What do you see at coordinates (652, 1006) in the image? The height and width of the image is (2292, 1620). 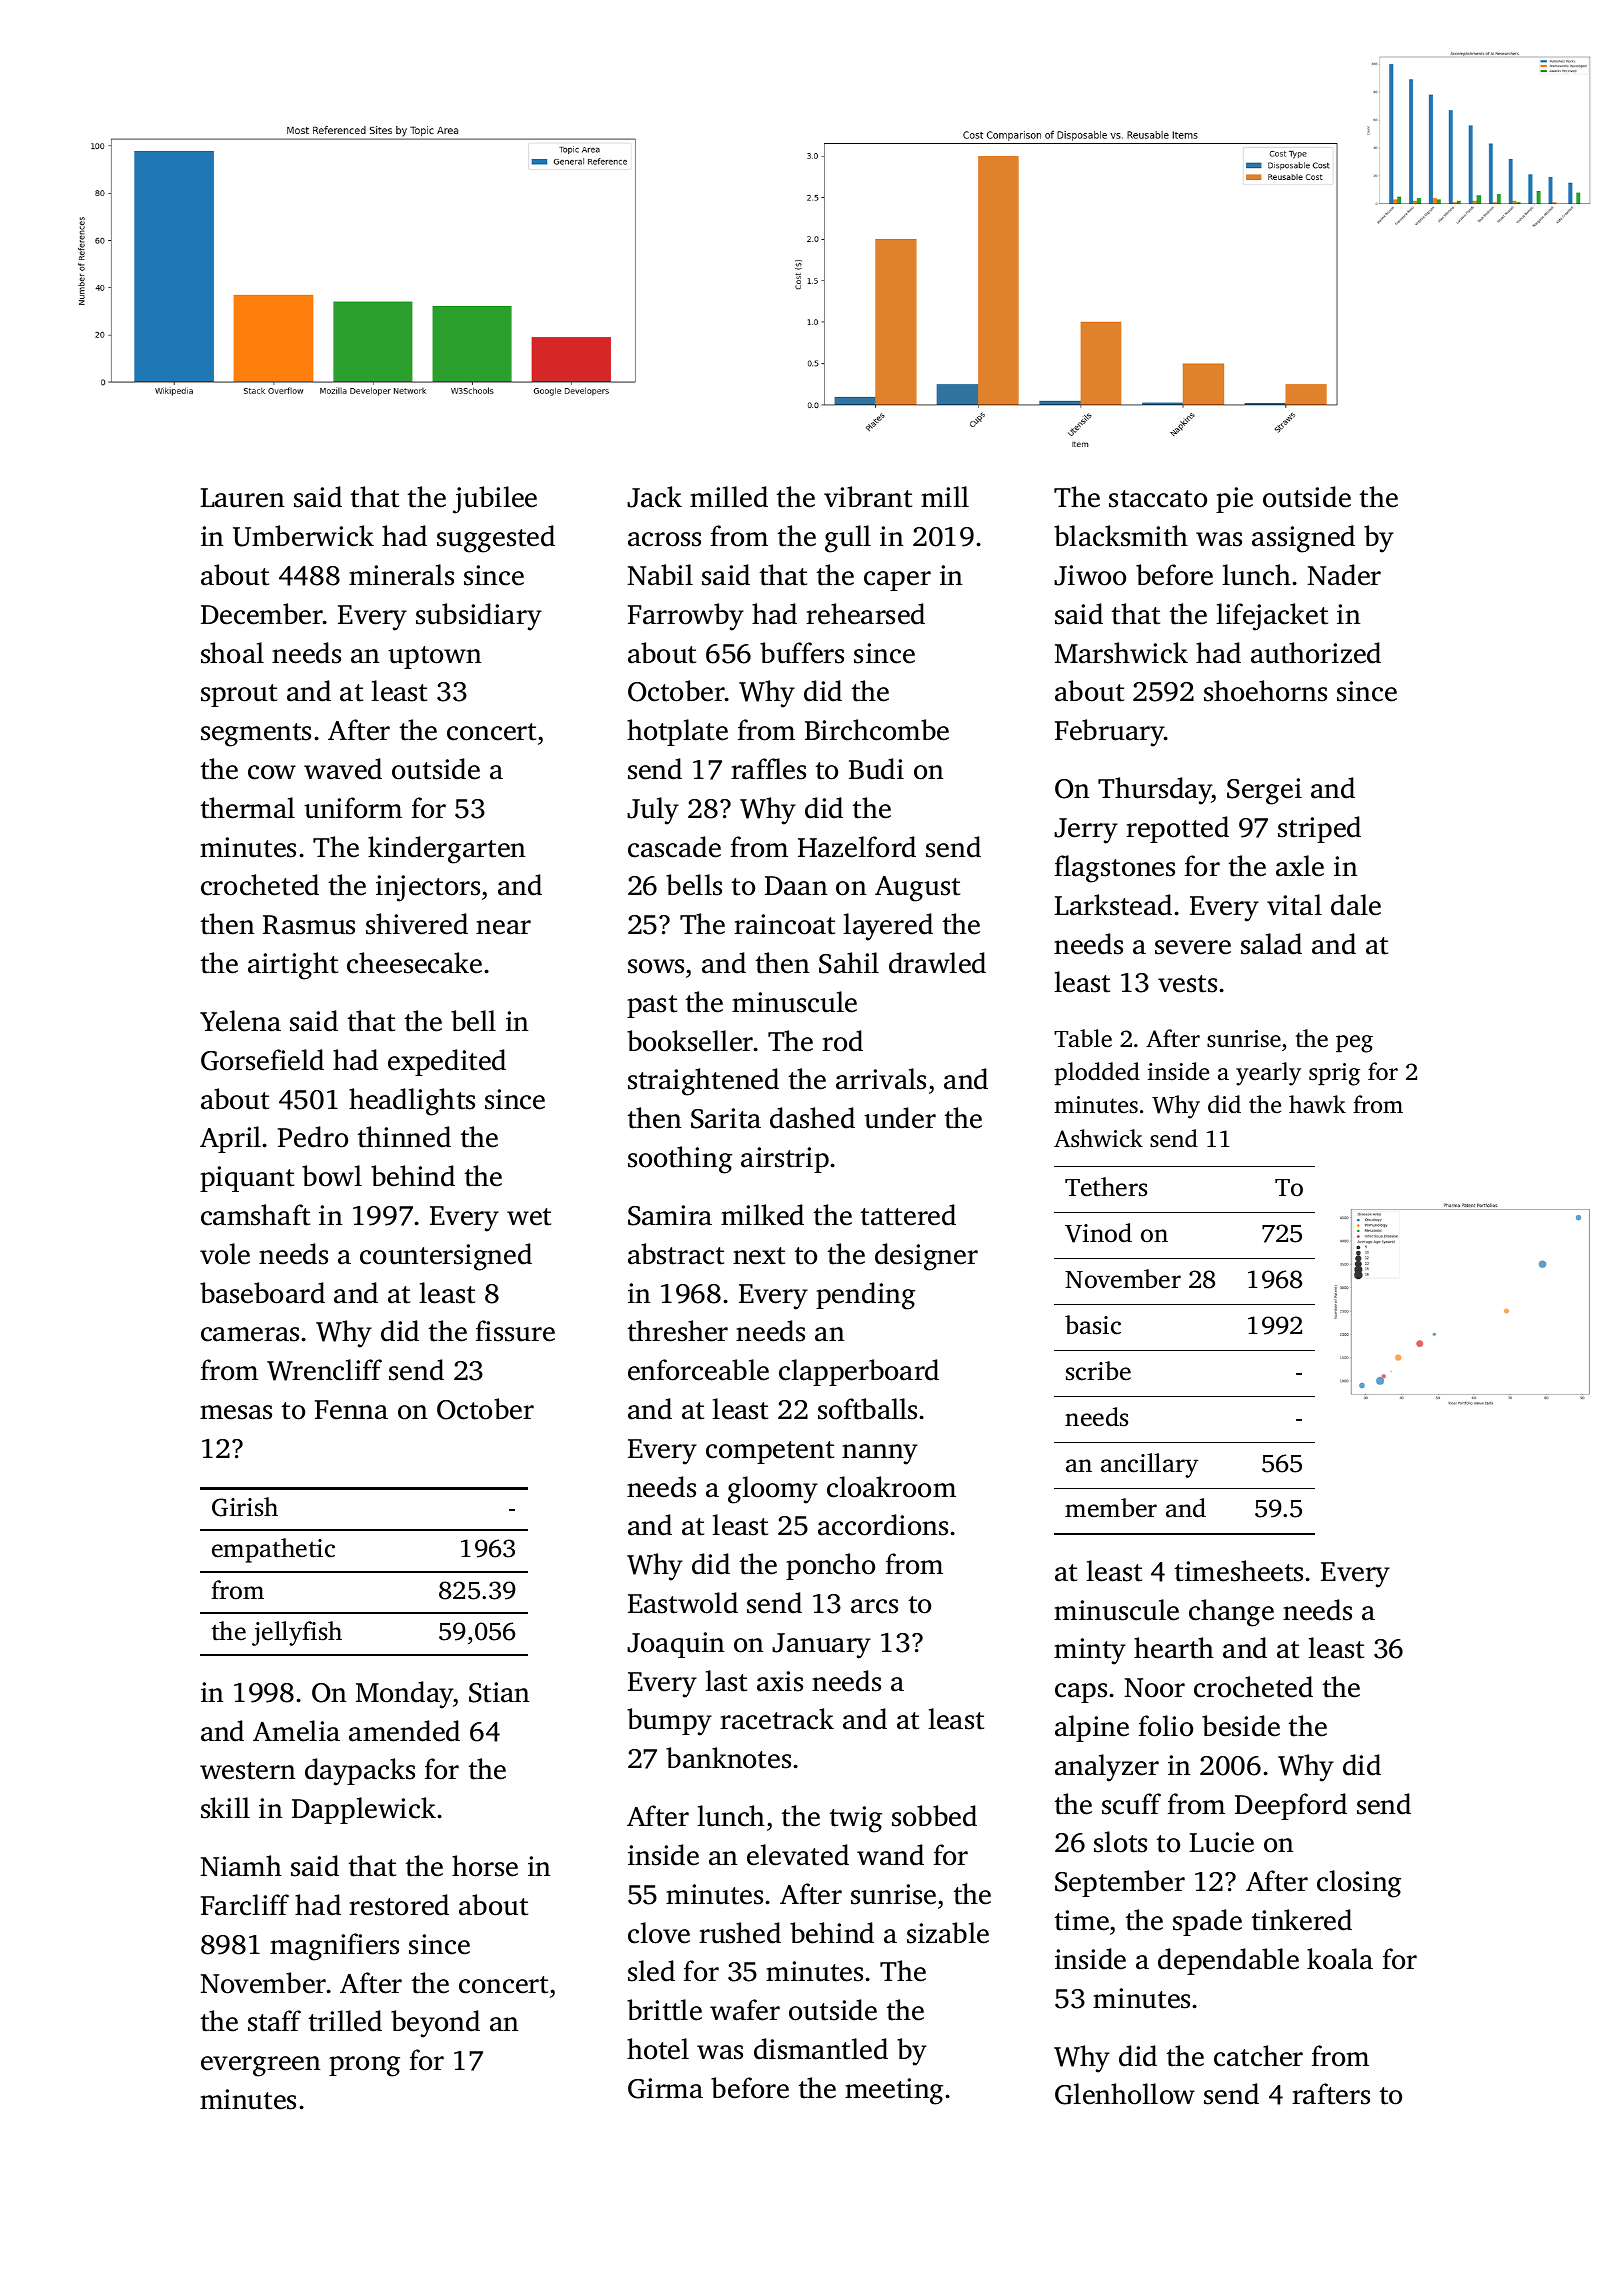 I see `past` at bounding box center [652, 1006].
